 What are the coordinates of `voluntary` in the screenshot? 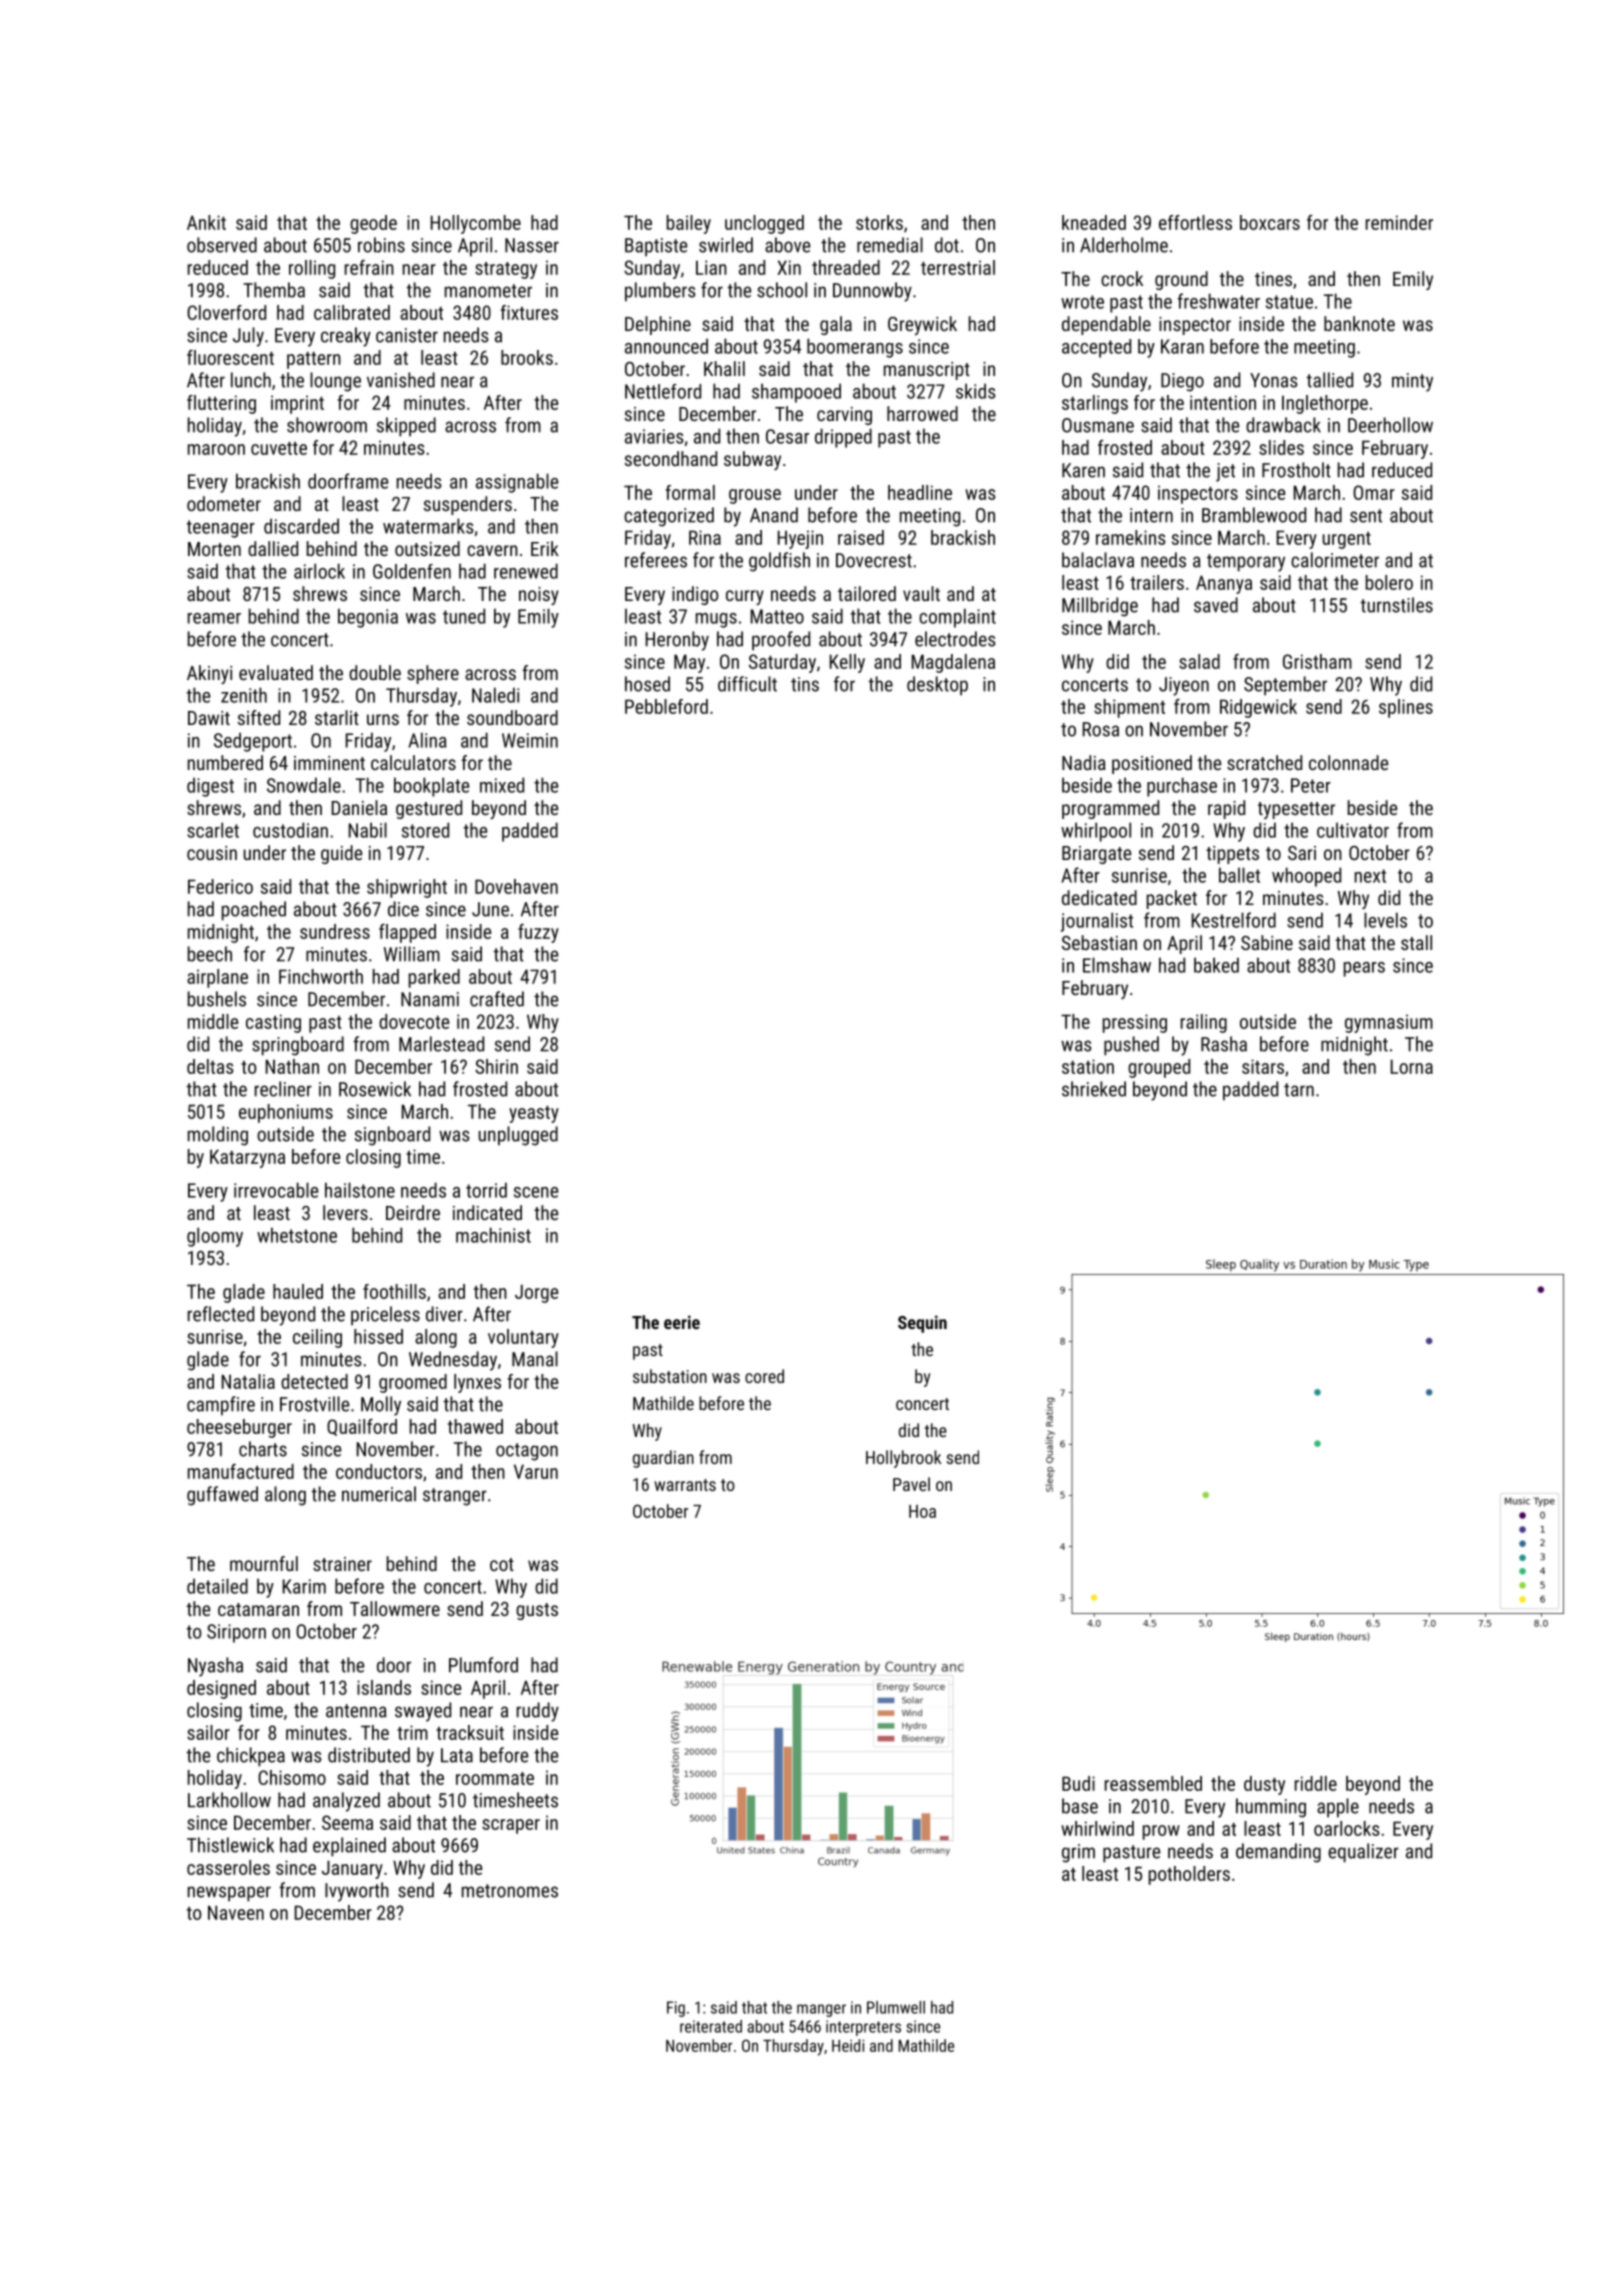 It's located at (523, 1338).
